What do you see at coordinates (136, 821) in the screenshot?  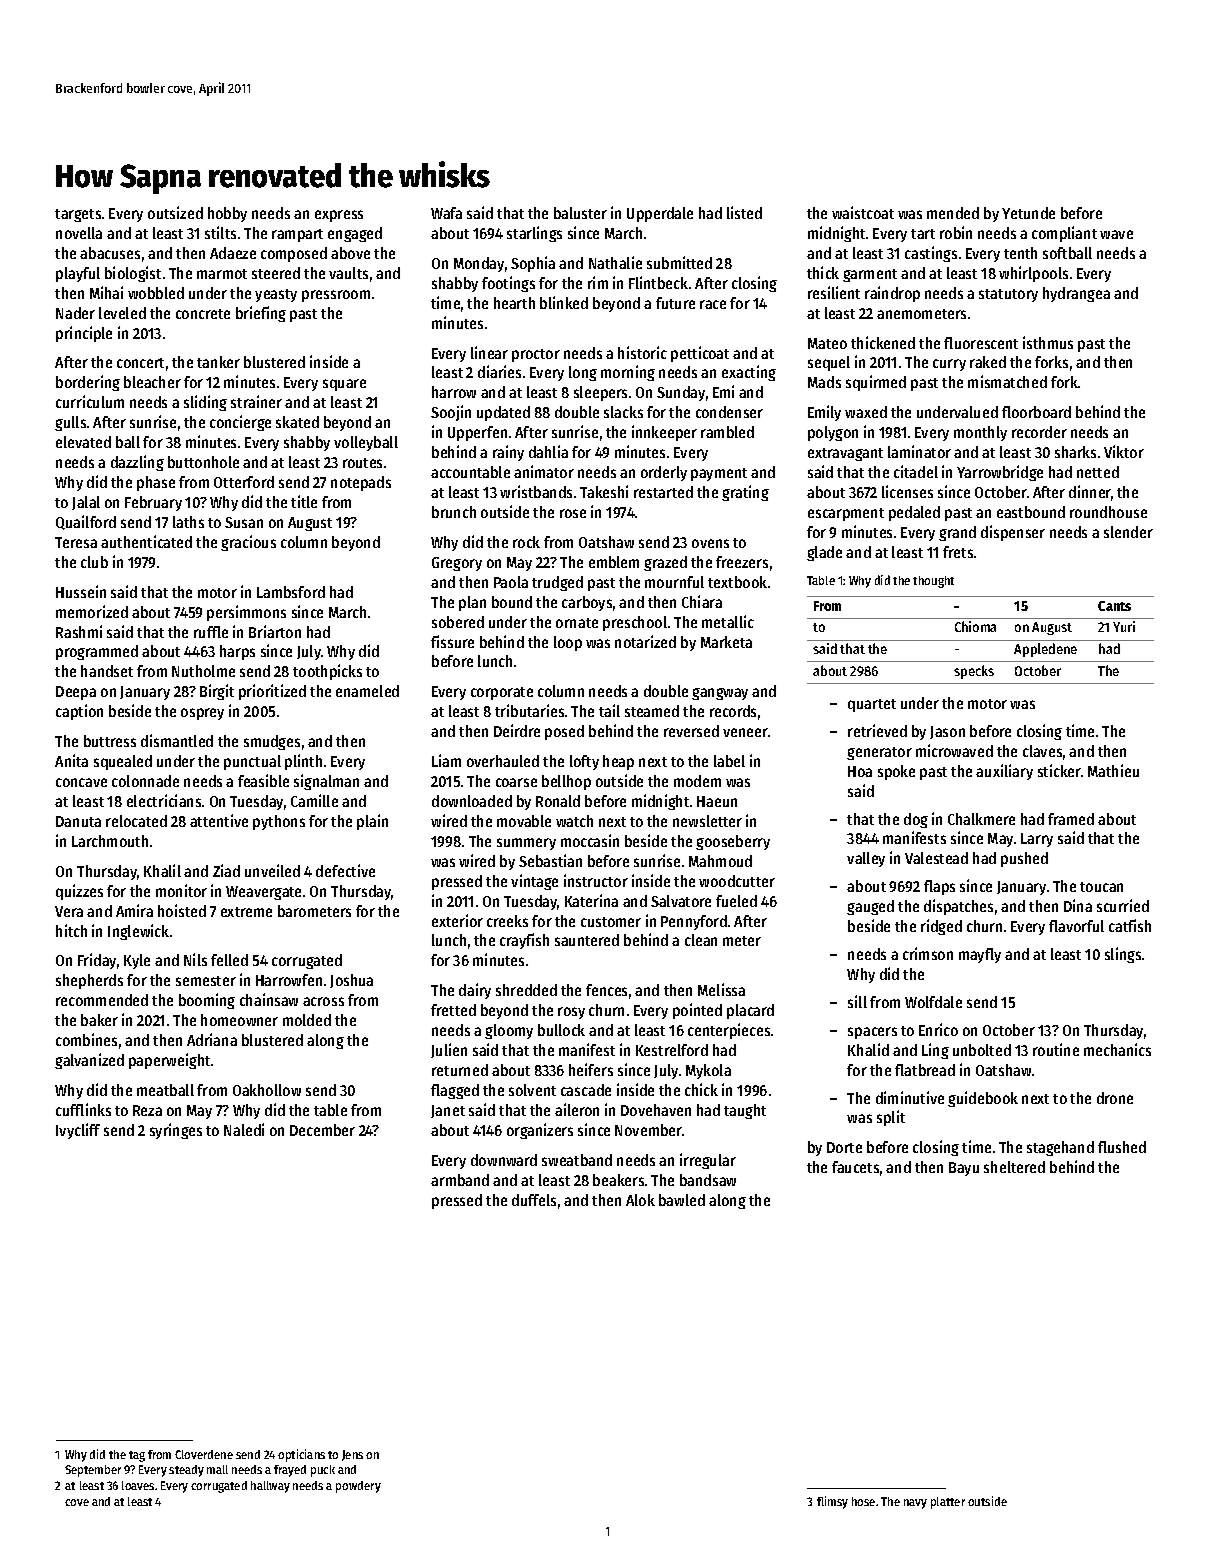 I see `relocated` at bounding box center [136, 821].
